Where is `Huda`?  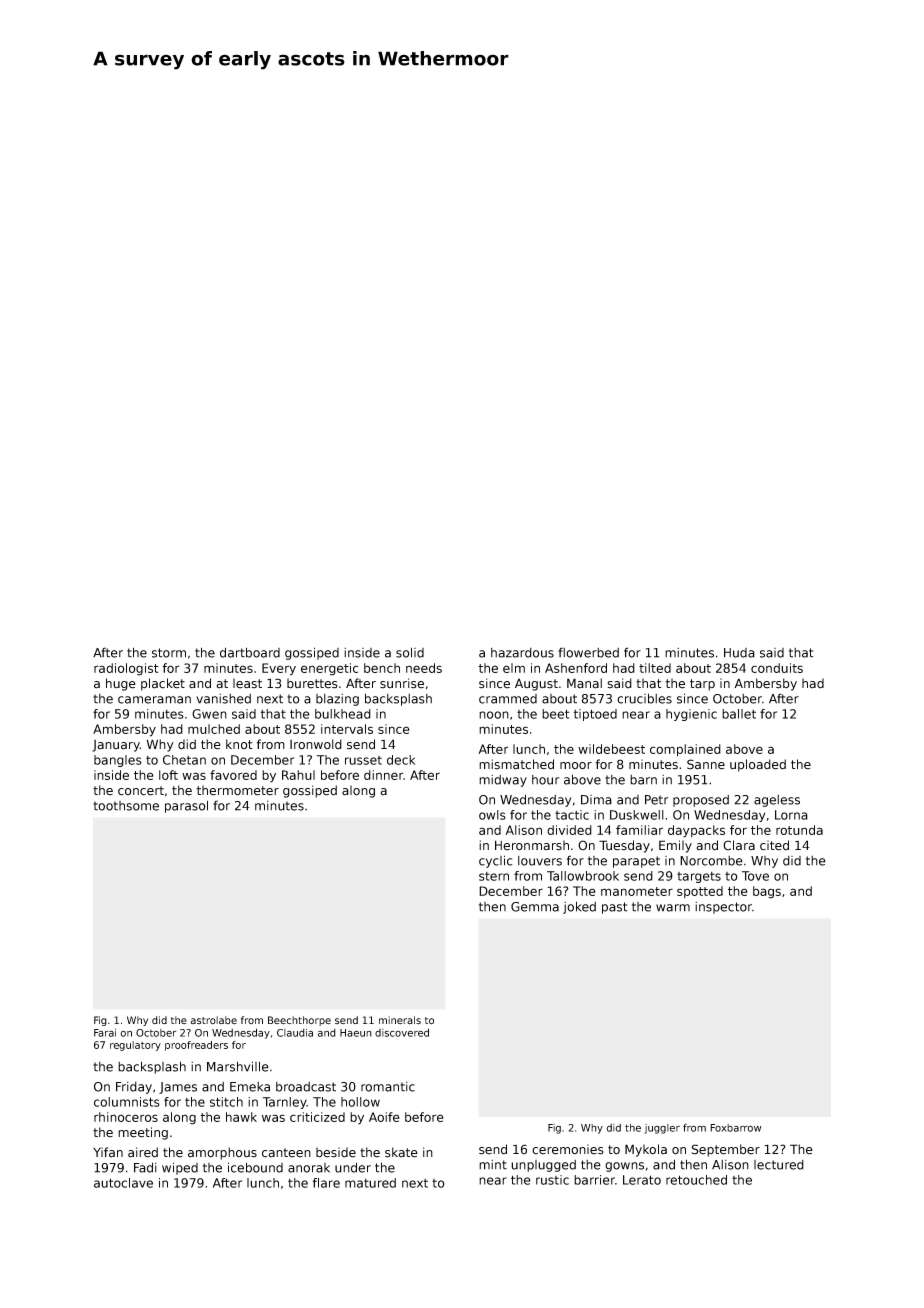
Huda is located at coordinates (739, 653).
